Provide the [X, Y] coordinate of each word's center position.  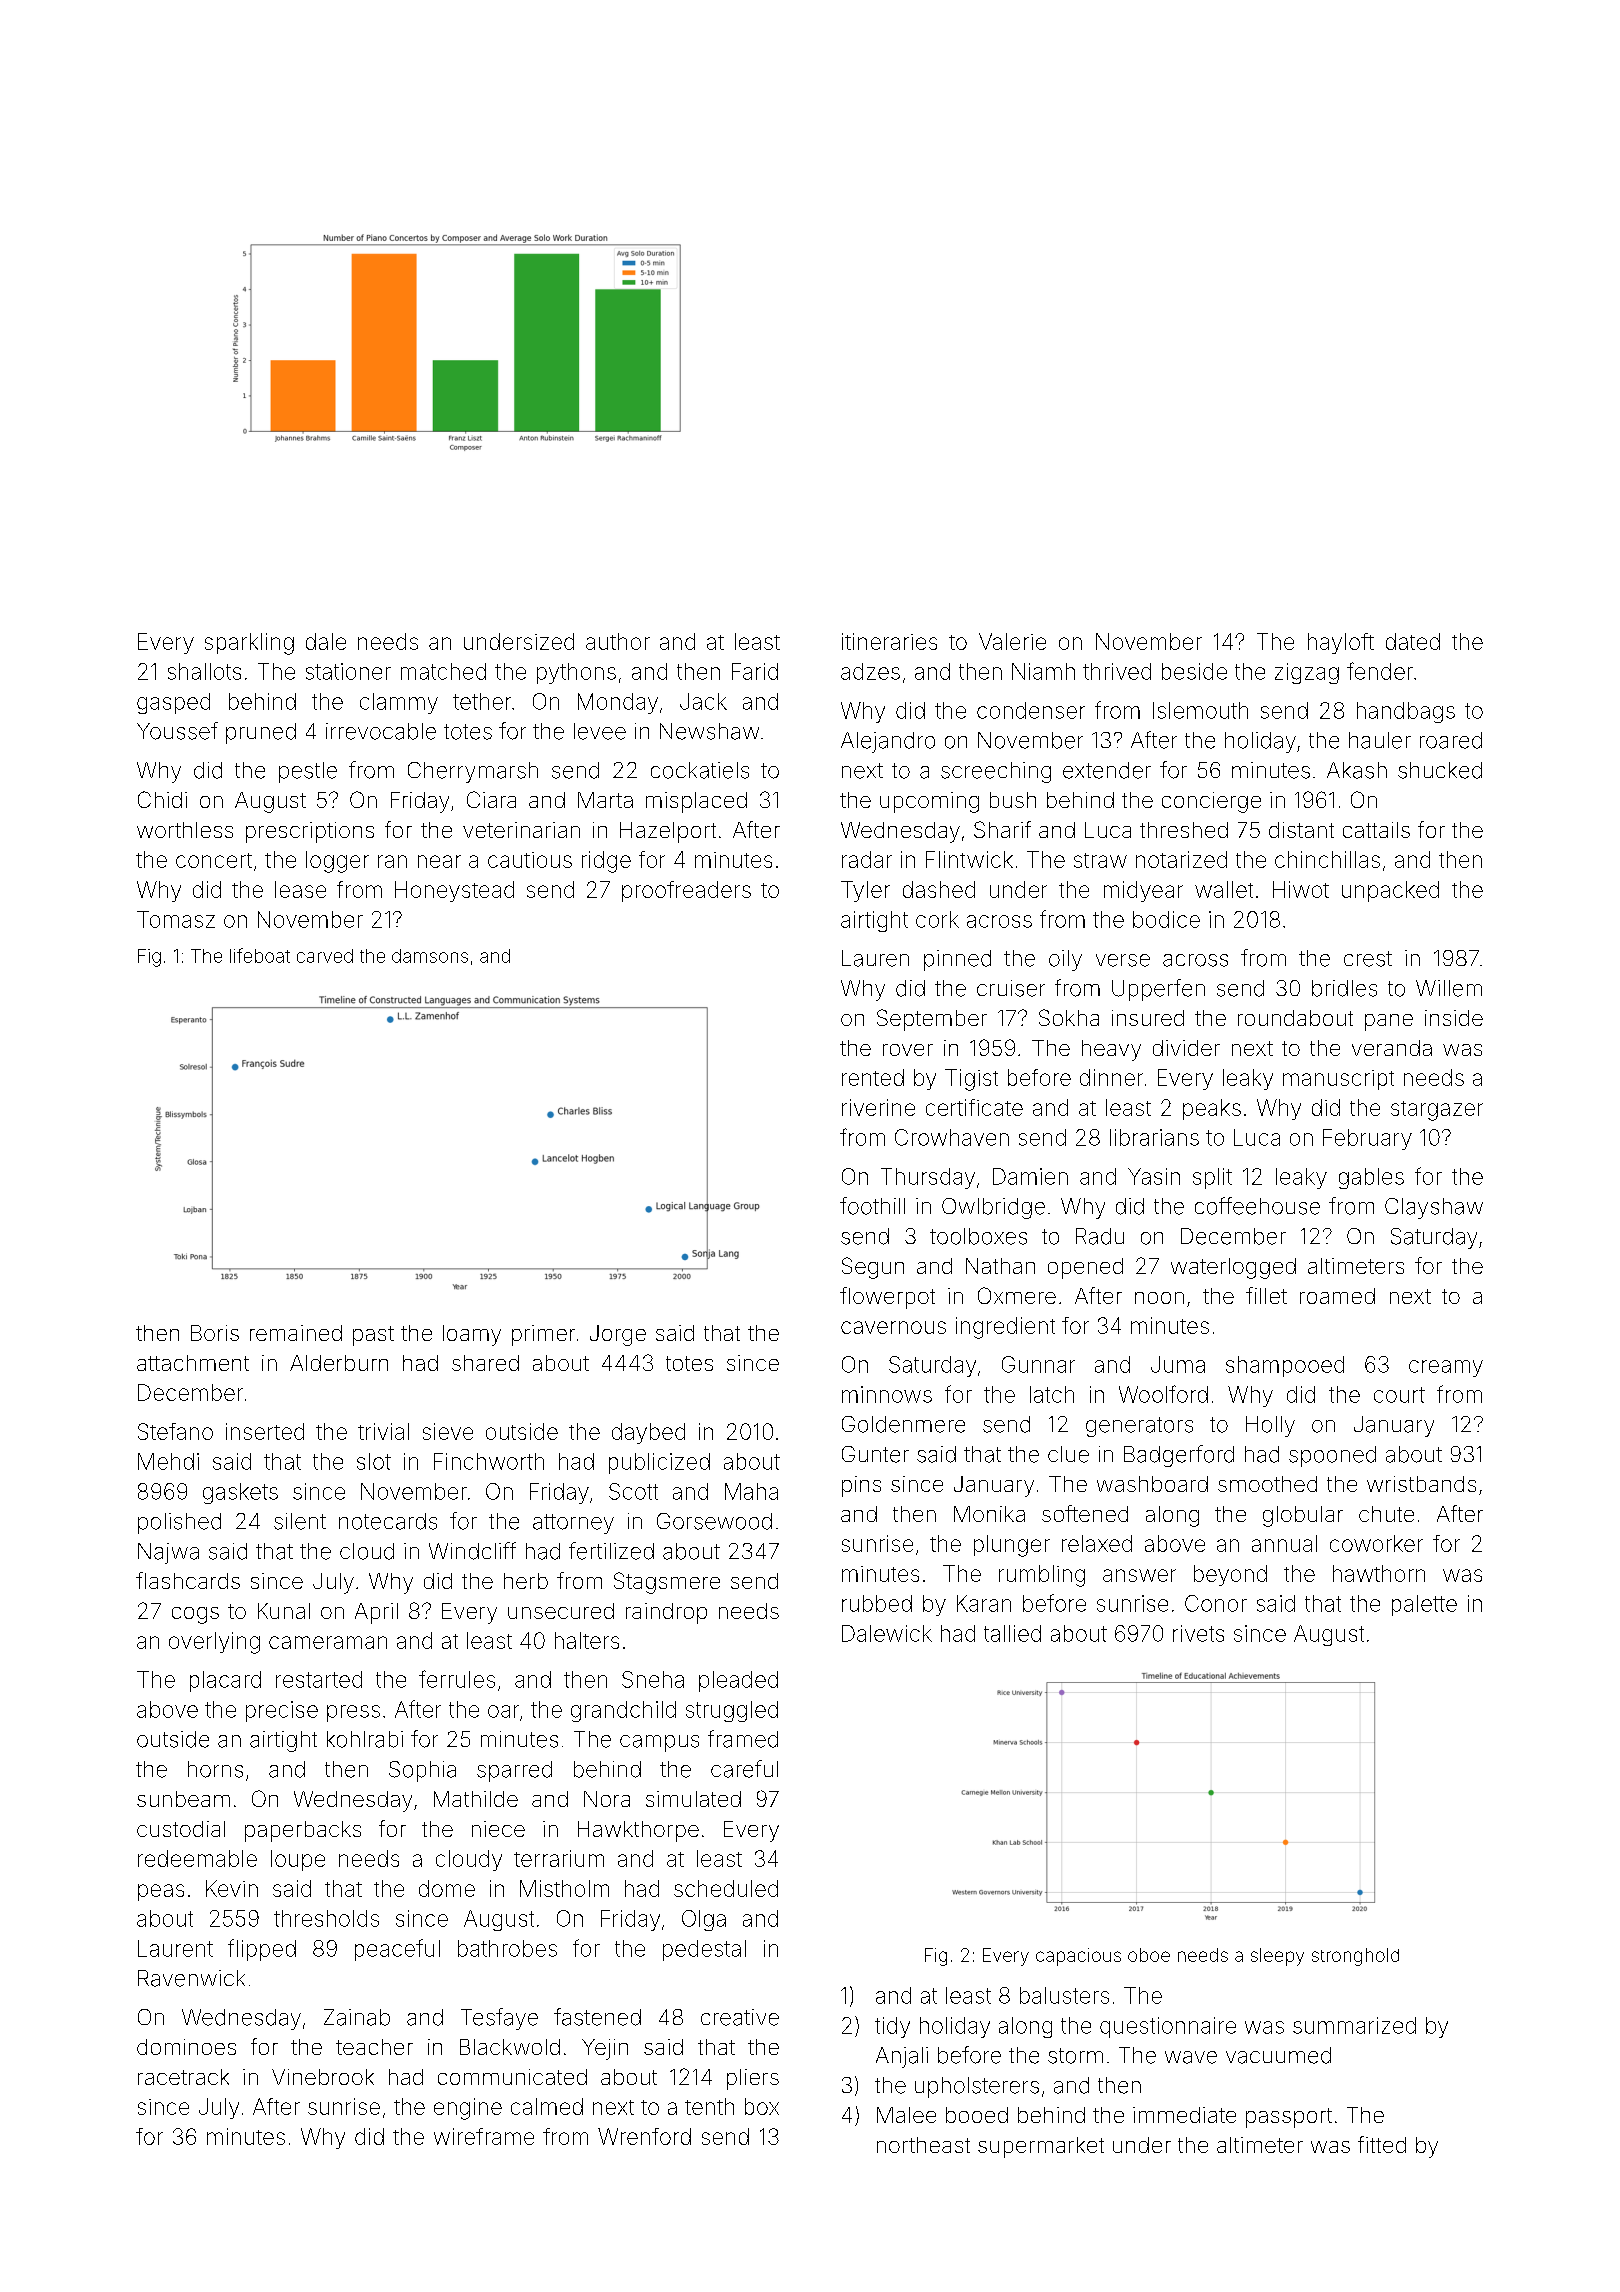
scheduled [726, 1888]
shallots [204, 671]
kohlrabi [365, 1739]
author [618, 641]
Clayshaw [1434, 1208]
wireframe [484, 2136]
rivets [1198, 1633]
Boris [215, 1333]
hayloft [1341, 643]
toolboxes [978, 1236]
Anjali [902, 2057]
